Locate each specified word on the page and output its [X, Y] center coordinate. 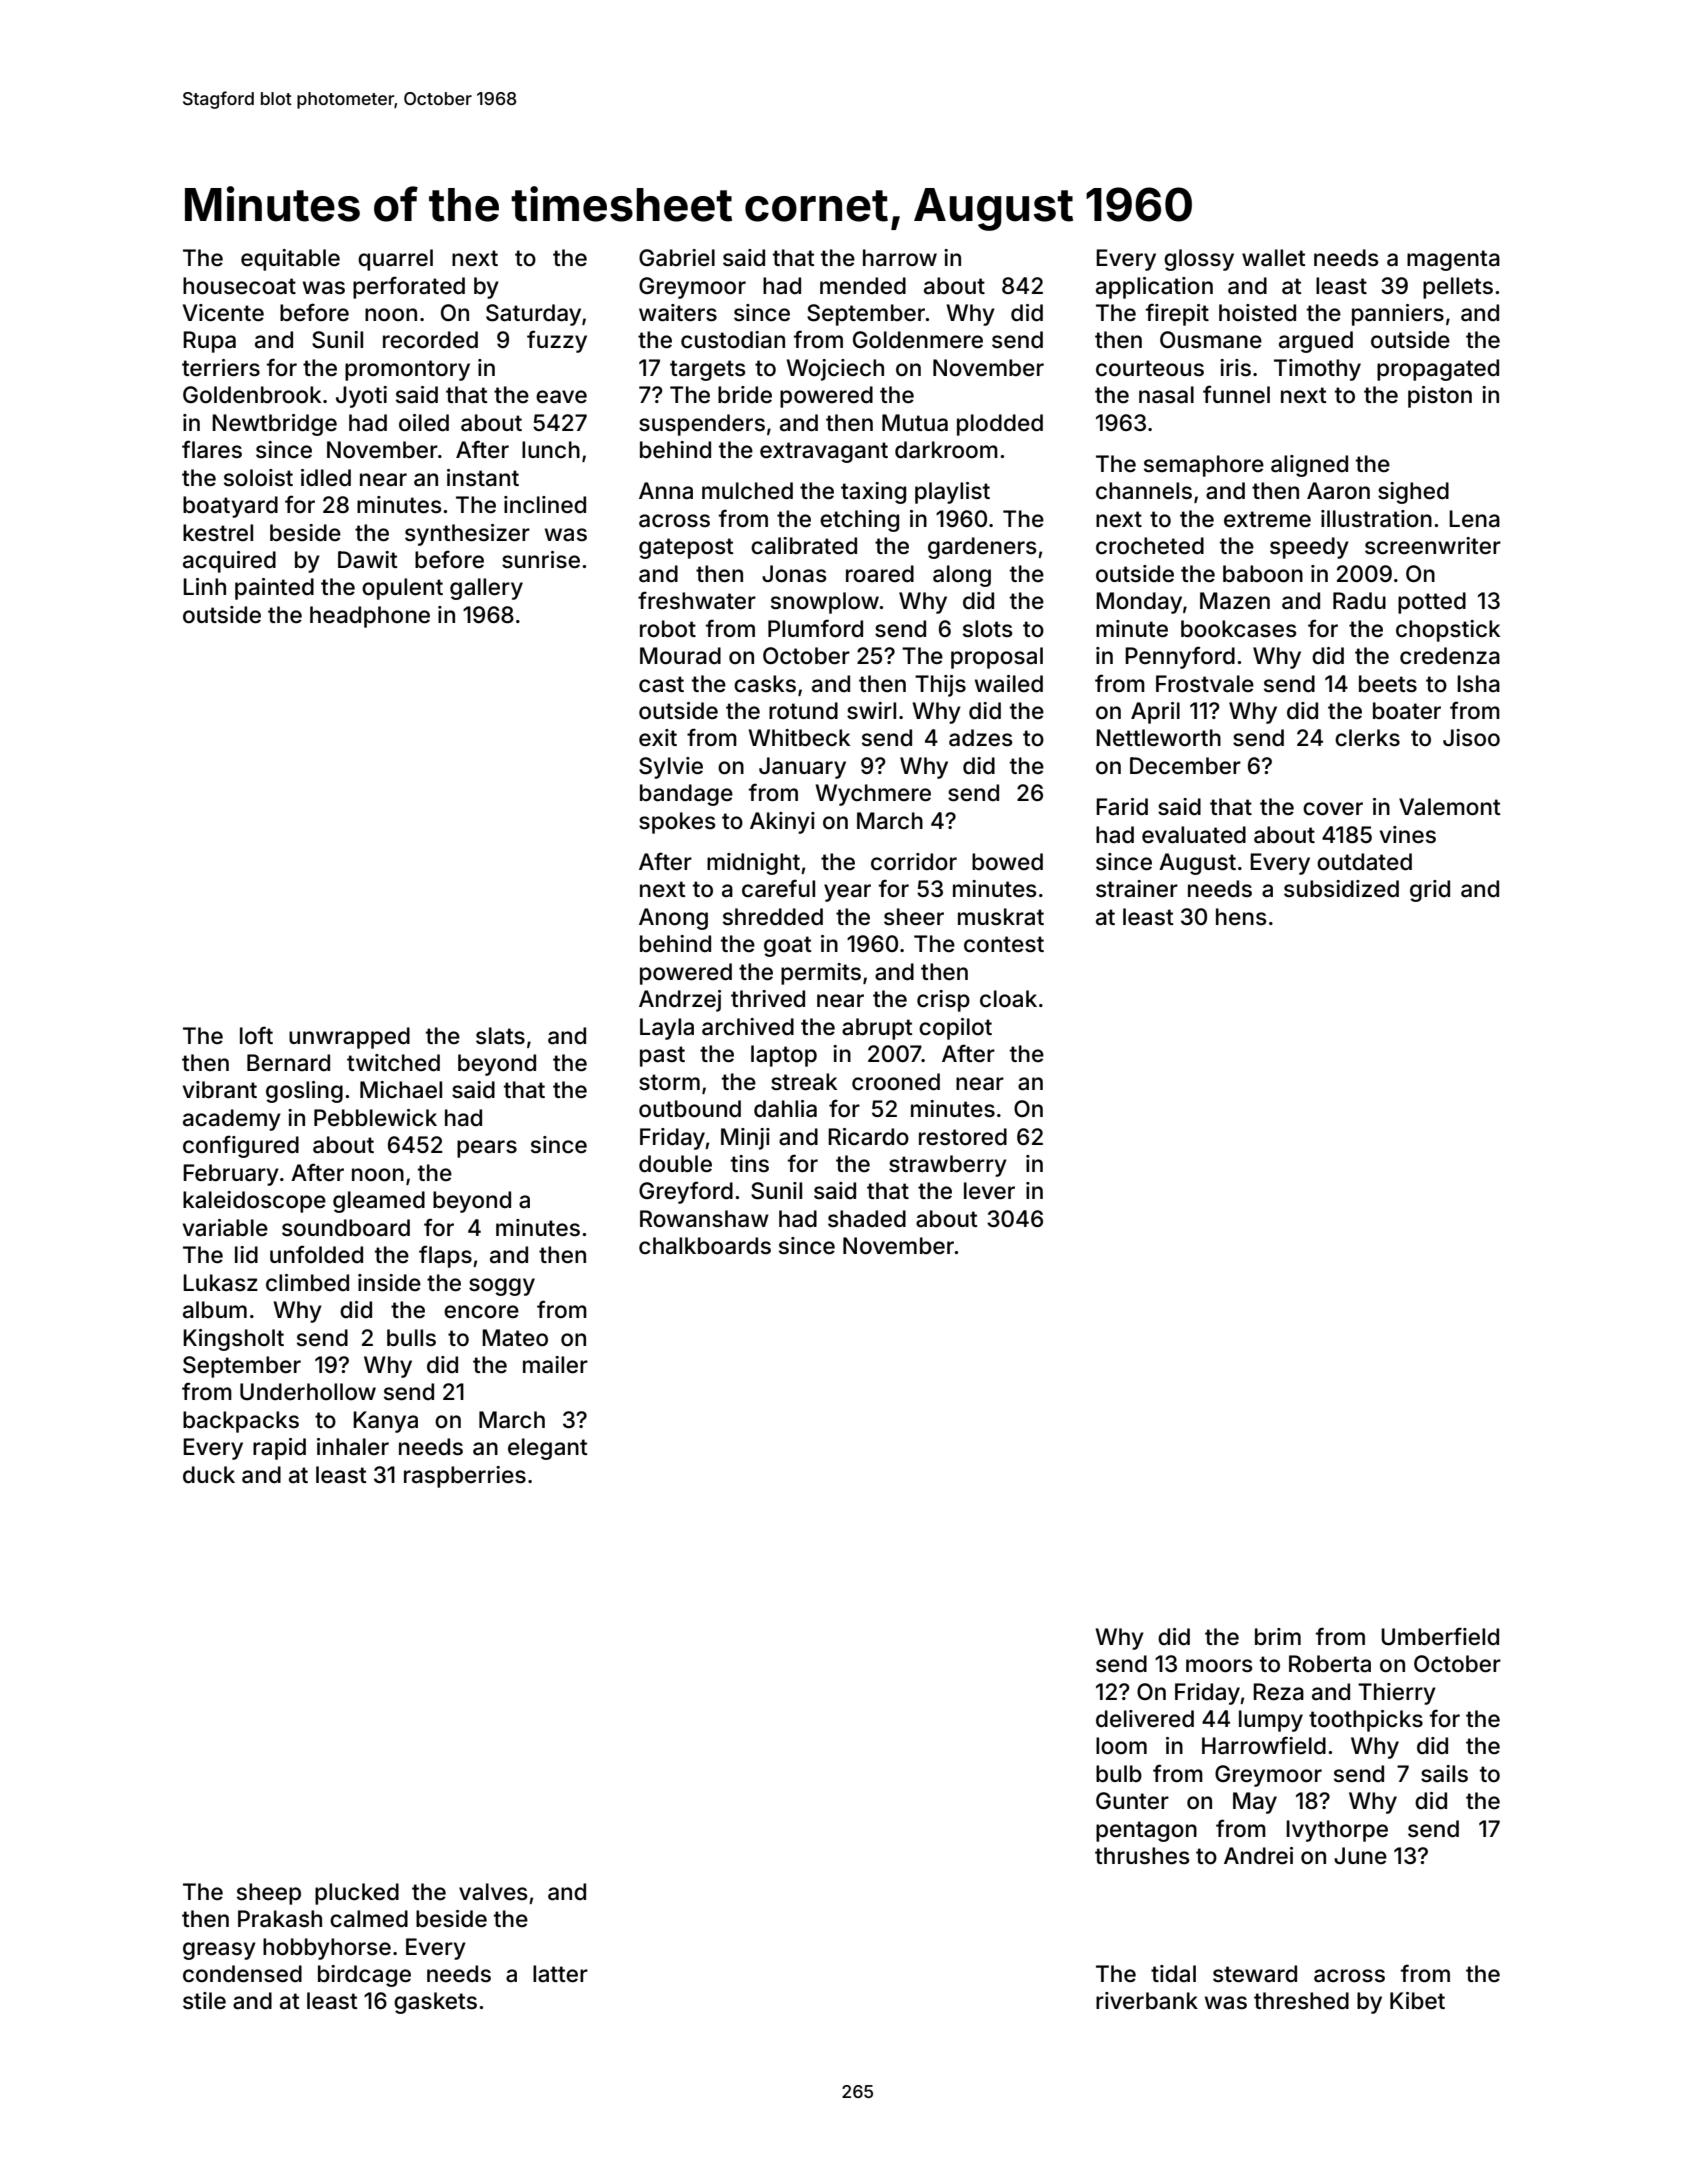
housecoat [239, 286]
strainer [1137, 889]
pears [487, 1149]
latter [560, 1974]
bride [745, 395]
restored [963, 1137]
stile [204, 2001]
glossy [1199, 260]
